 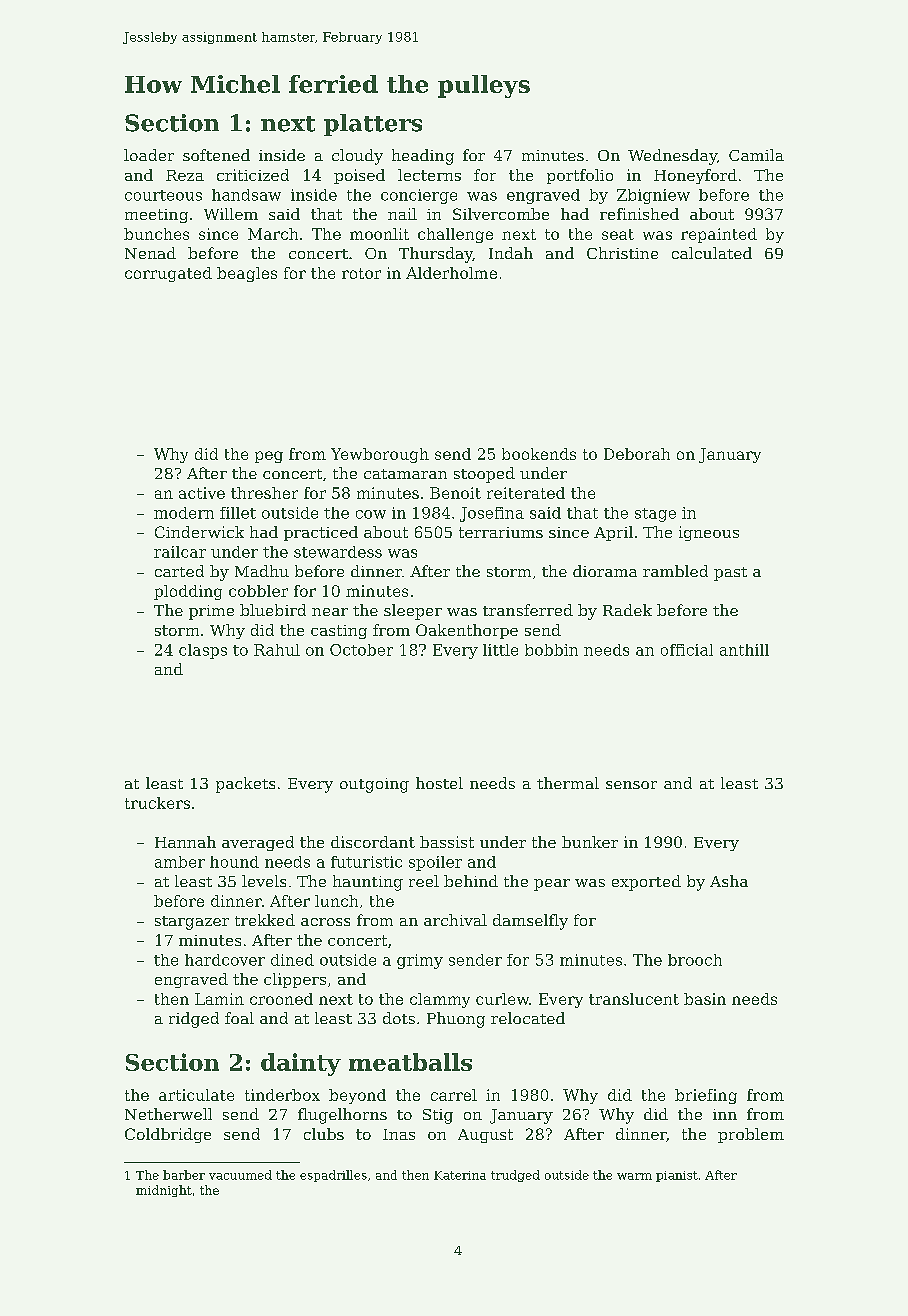 What do you see at coordinates (709, 533) in the screenshot?
I see `igneous` at bounding box center [709, 533].
